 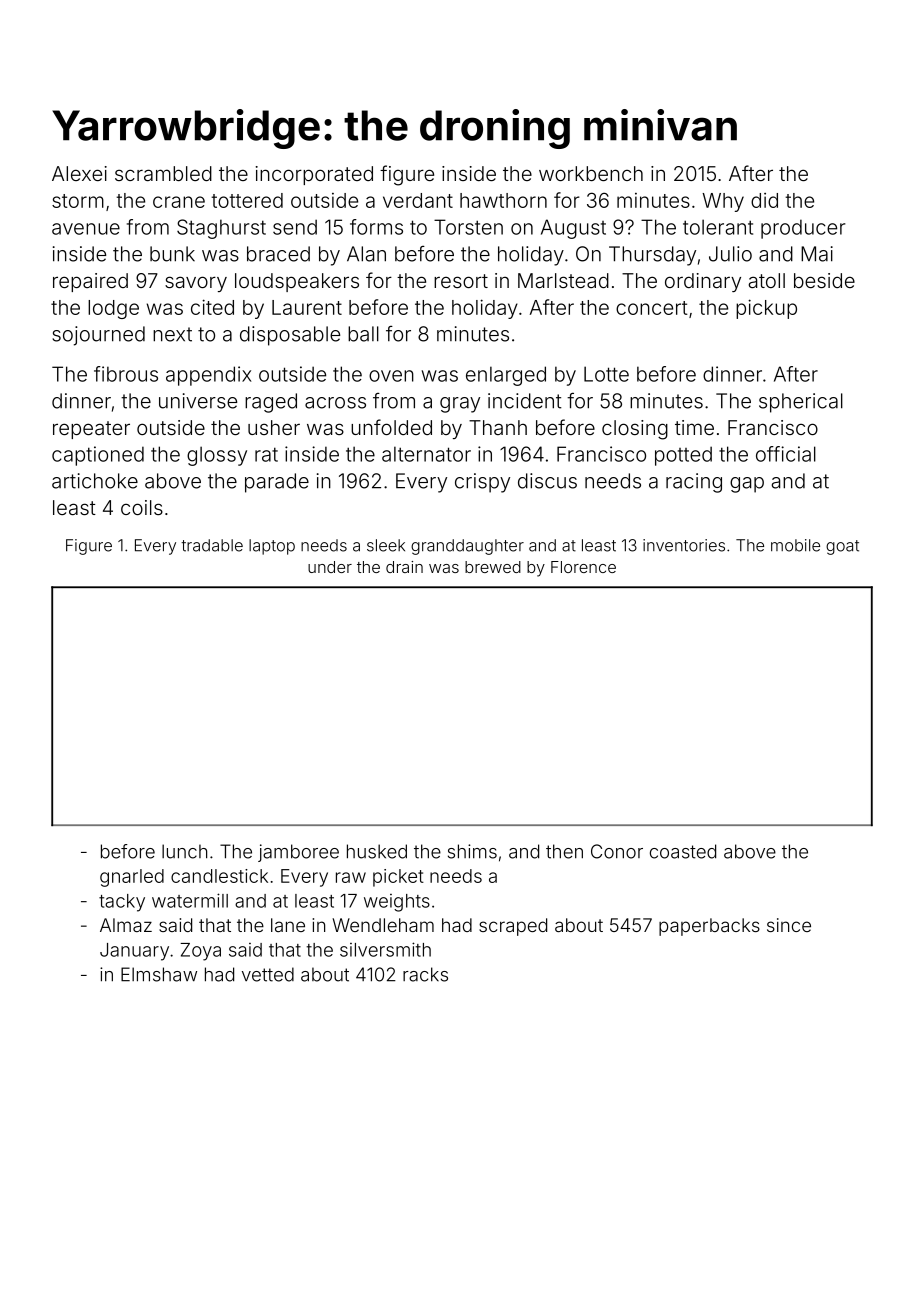 What do you see at coordinates (684, 545) in the document?
I see `inventories` at bounding box center [684, 545].
